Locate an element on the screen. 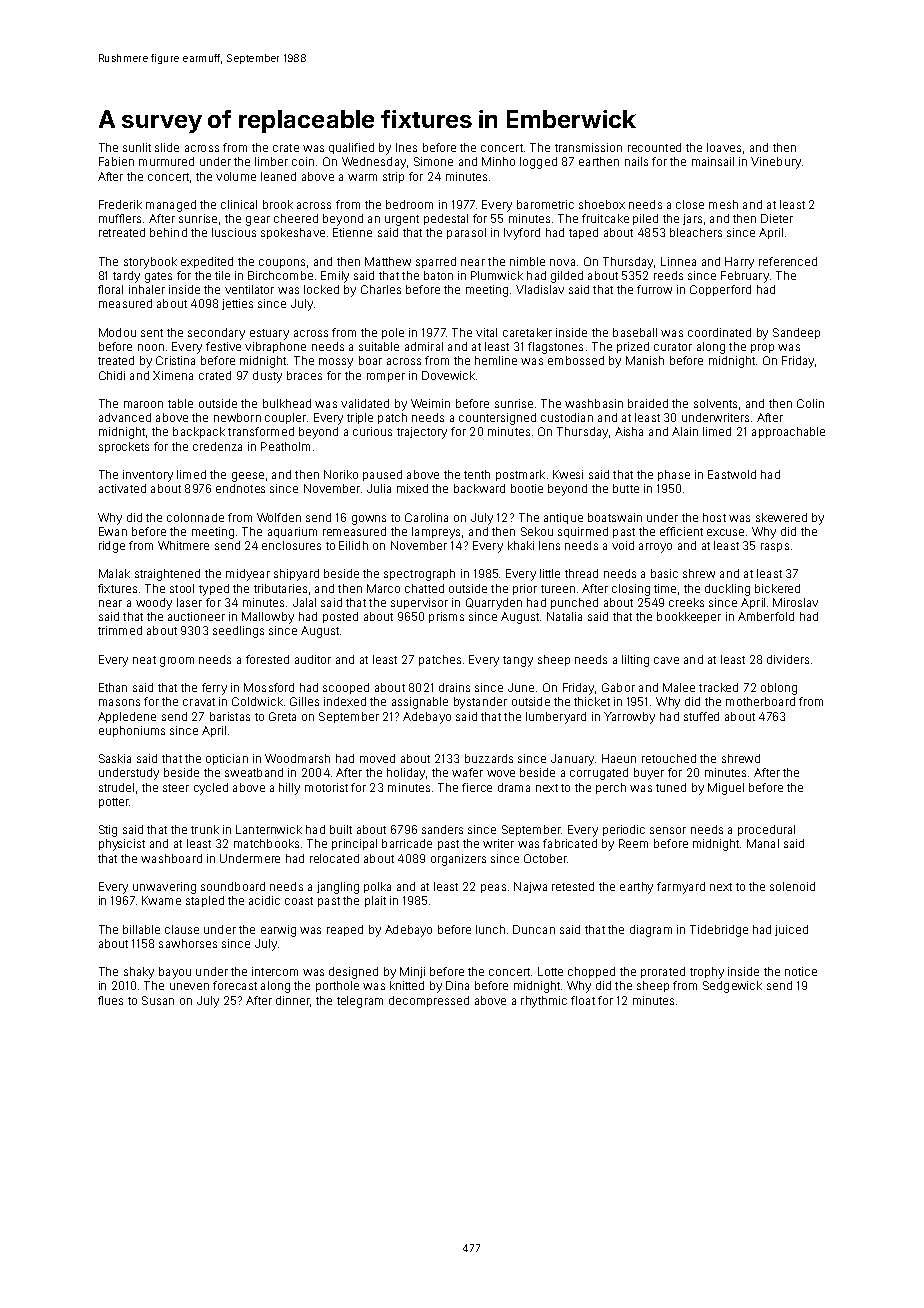 The image size is (924, 1308). solenoid is located at coordinates (792, 886).
